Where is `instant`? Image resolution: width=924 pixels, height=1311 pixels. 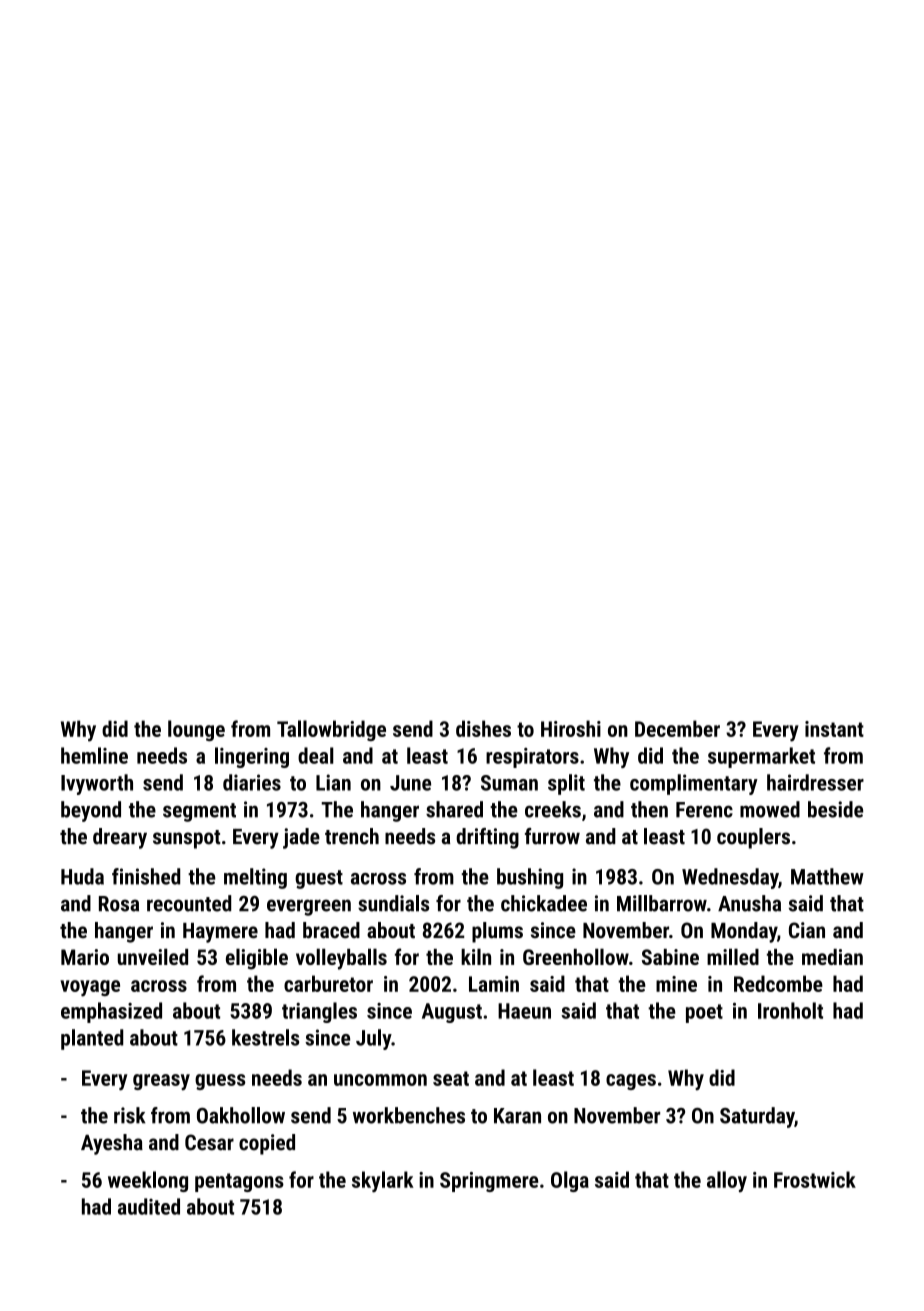
instant is located at coordinates (834, 729).
